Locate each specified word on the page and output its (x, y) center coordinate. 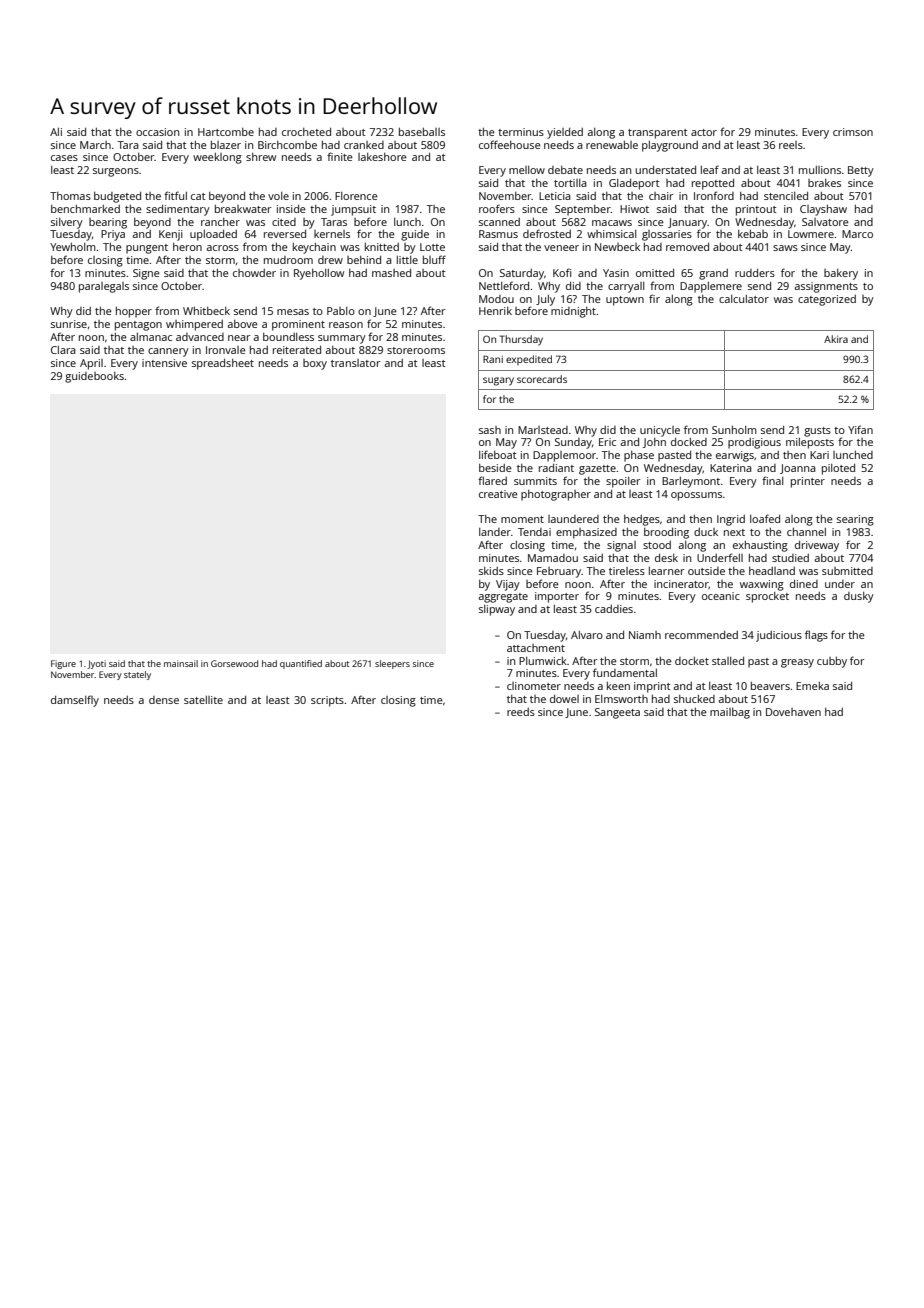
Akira (836, 339)
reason (346, 325)
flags (816, 636)
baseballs (422, 132)
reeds (521, 712)
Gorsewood (234, 663)
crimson (853, 132)
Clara (63, 350)
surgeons (116, 172)
